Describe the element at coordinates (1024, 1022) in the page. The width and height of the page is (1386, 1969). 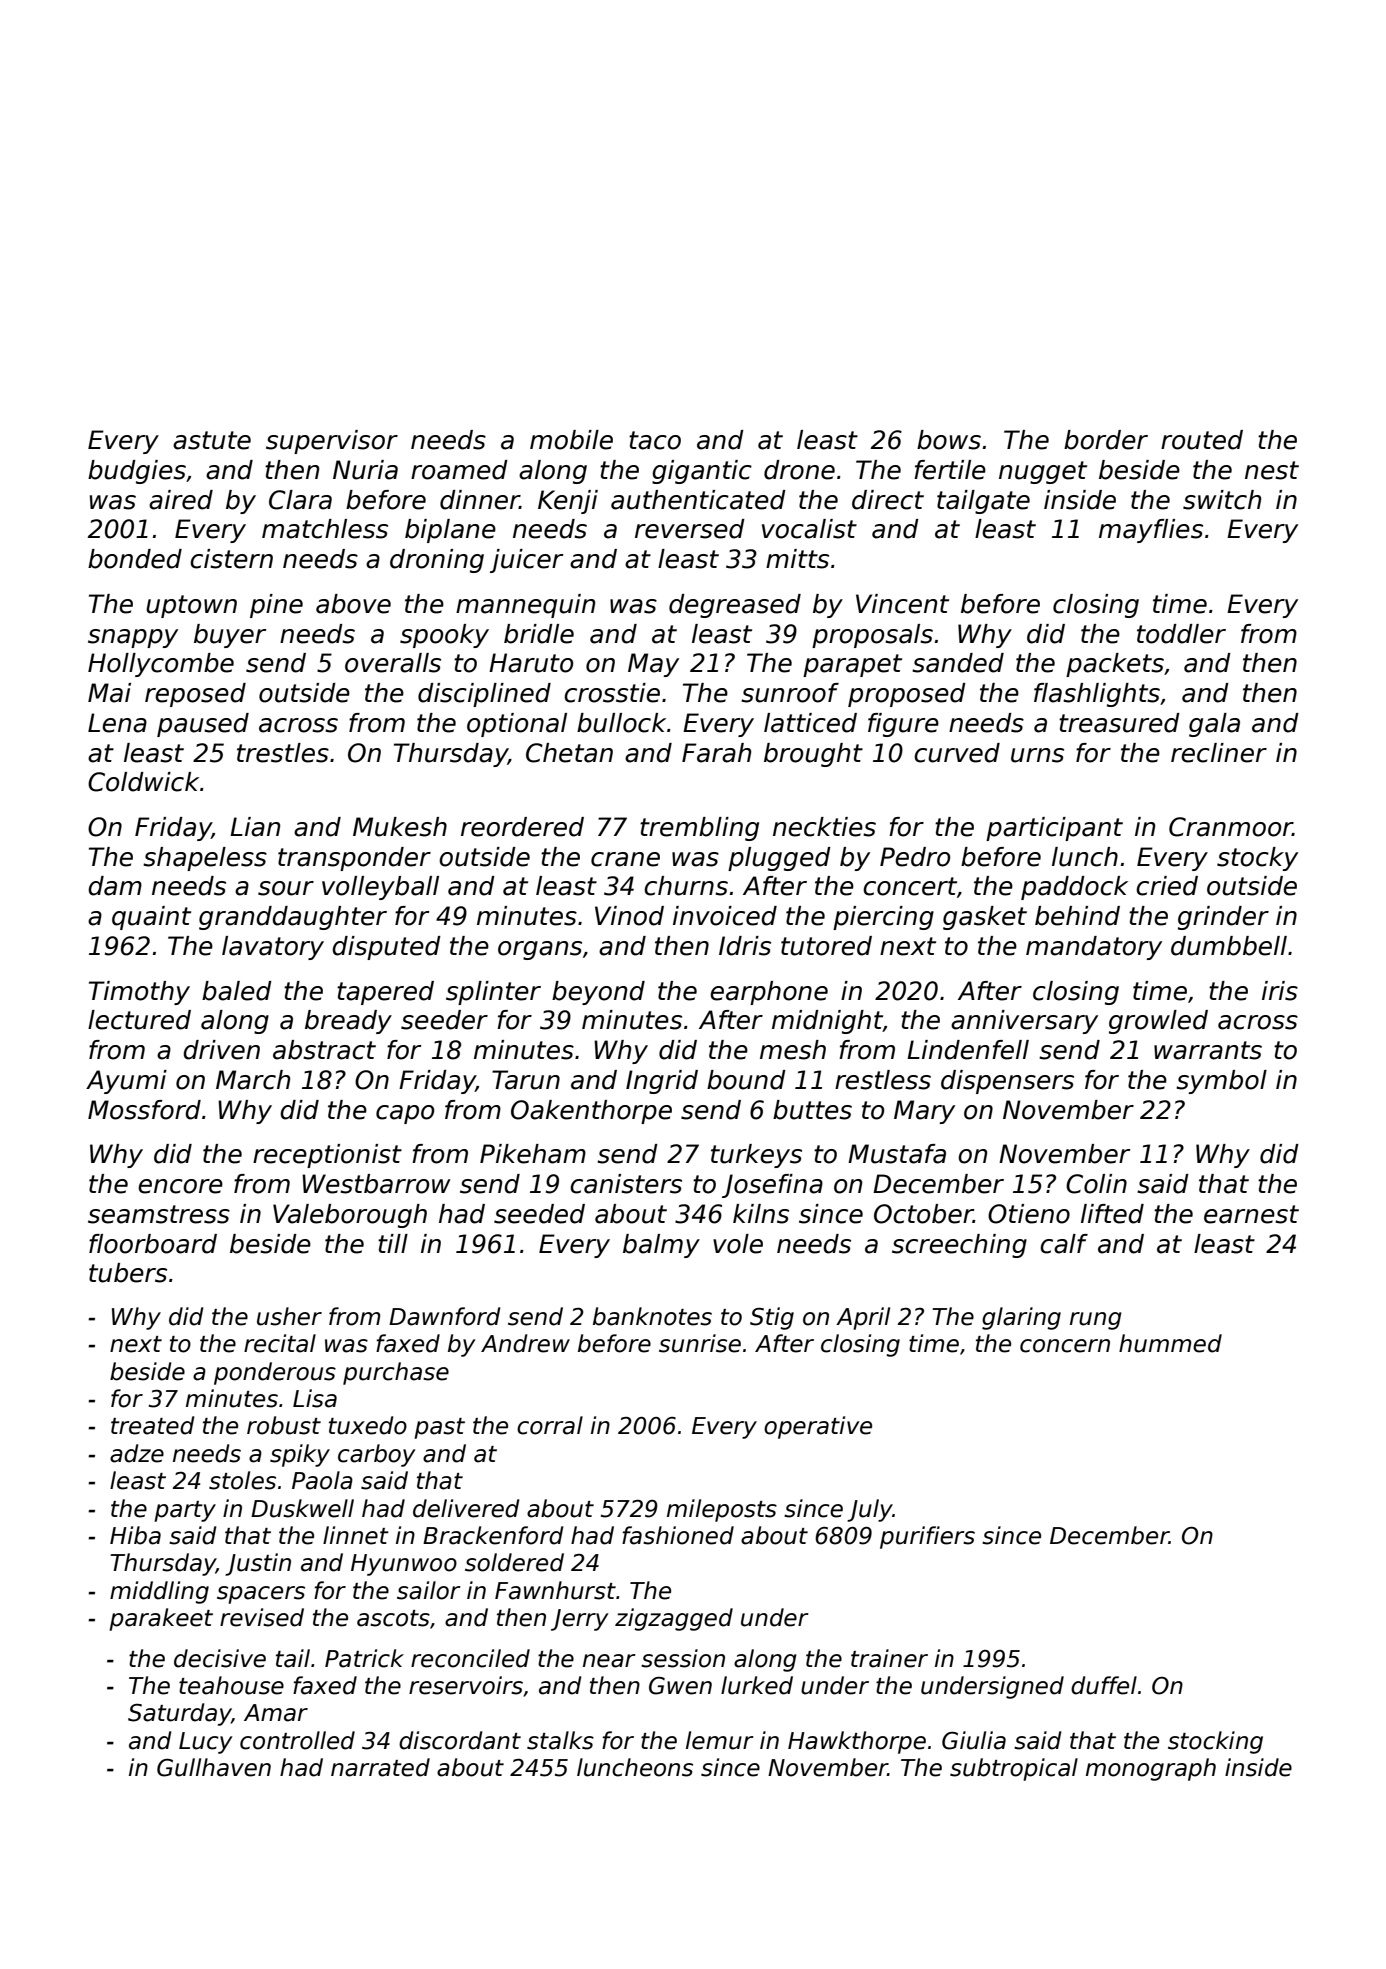
I see `anniversary` at that location.
